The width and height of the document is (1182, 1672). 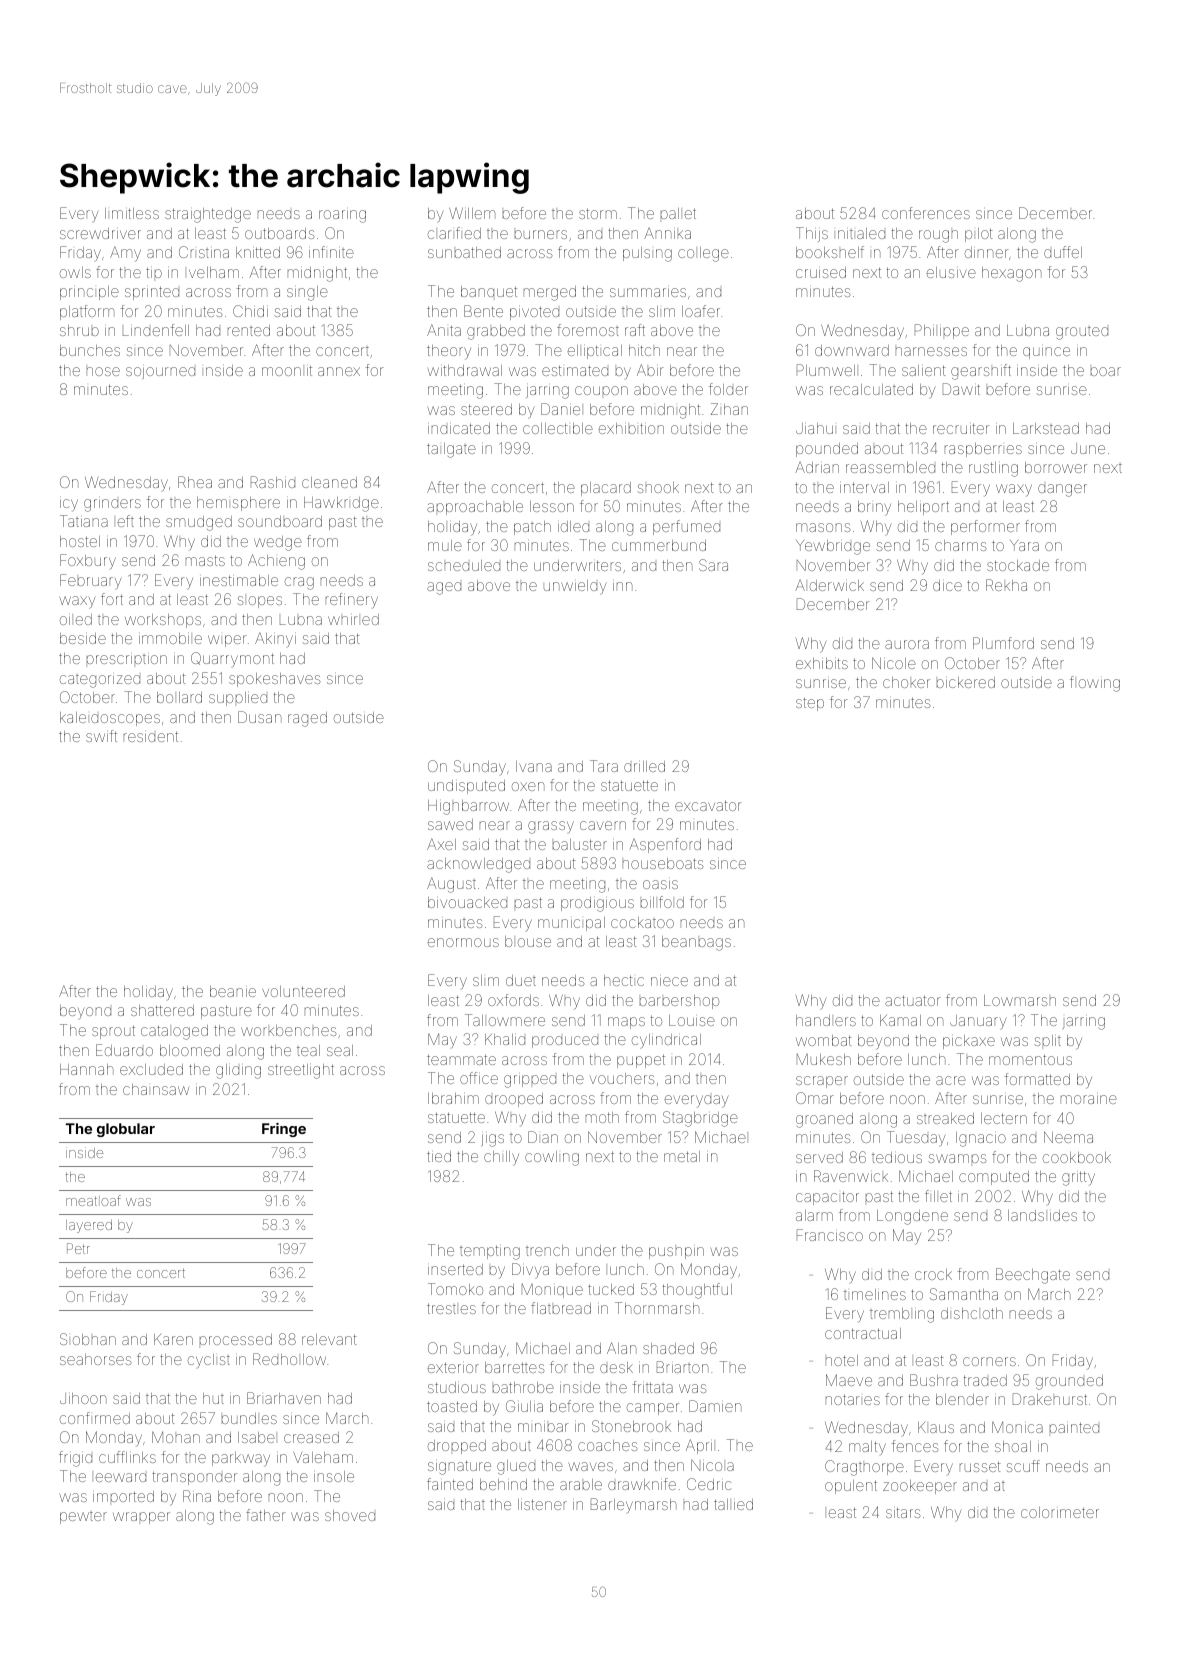 What do you see at coordinates (301, 1071) in the document?
I see `streetlight` at bounding box center [301, 1071].
